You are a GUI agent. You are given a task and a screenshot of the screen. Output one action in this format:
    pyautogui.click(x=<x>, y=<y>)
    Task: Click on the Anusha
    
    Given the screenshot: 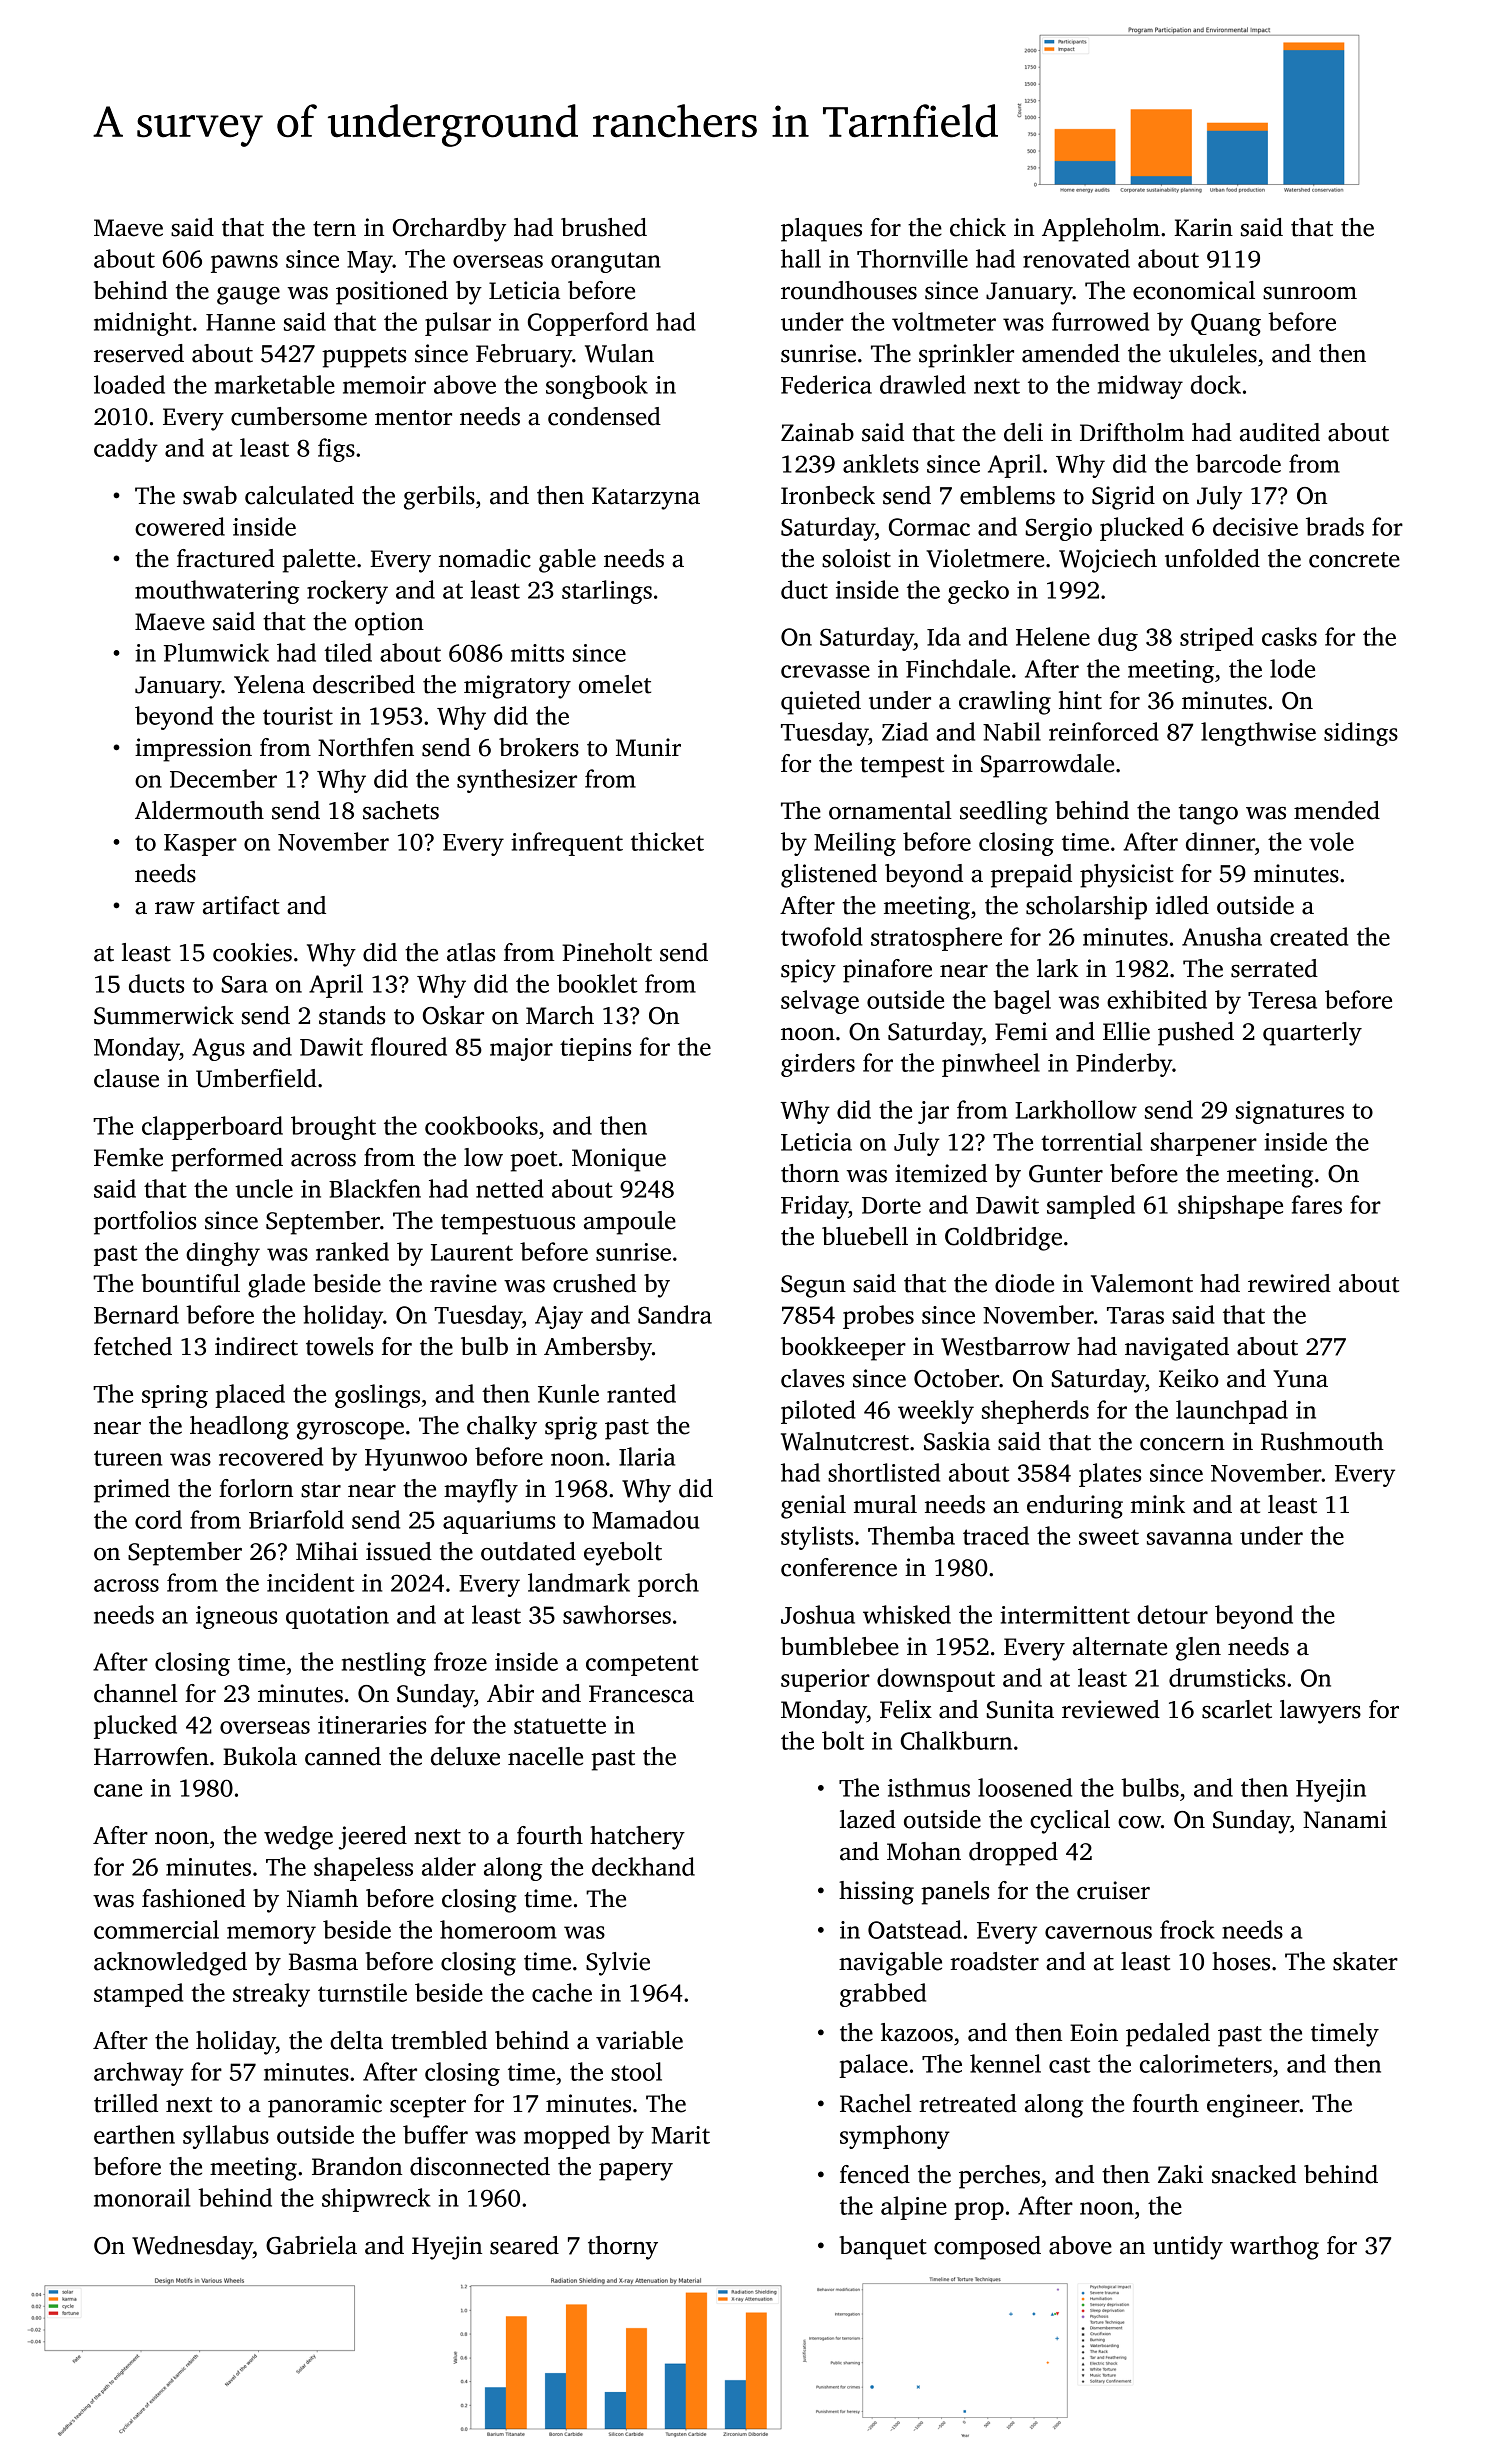 What is the action you would take?
    pyautogui.click(x=1222, y=936)
